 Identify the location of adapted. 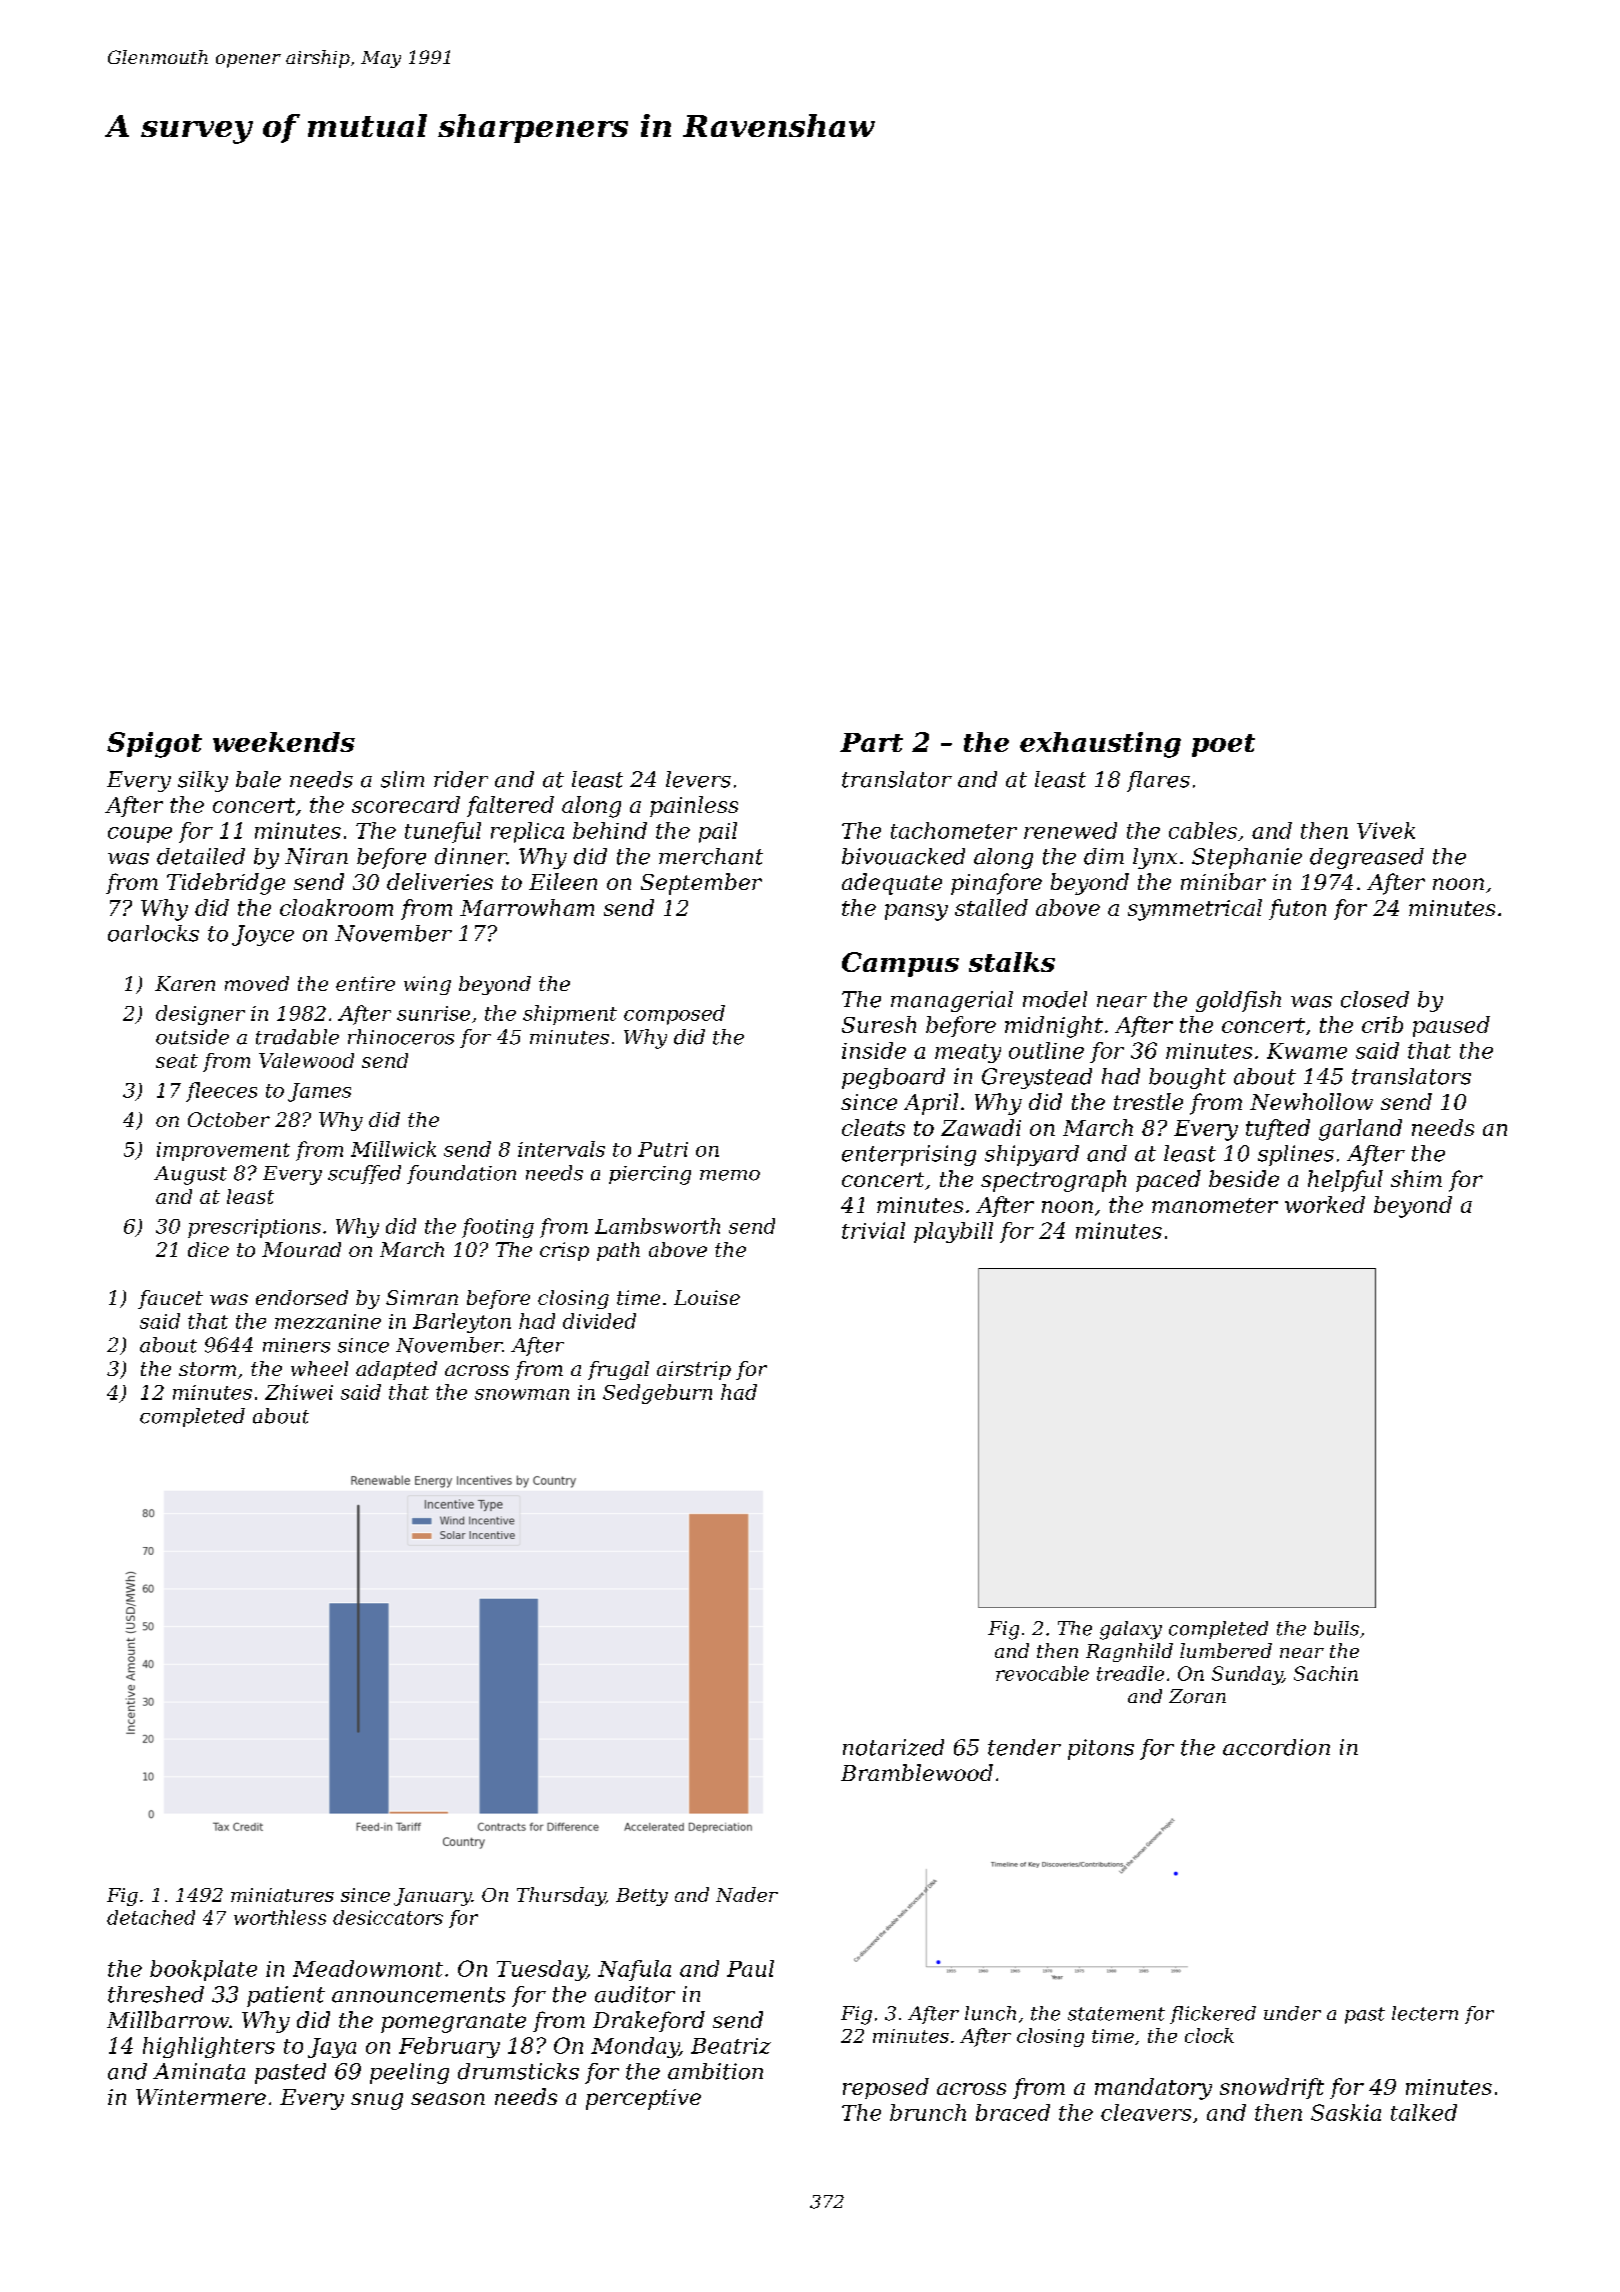
(396, 1370).
